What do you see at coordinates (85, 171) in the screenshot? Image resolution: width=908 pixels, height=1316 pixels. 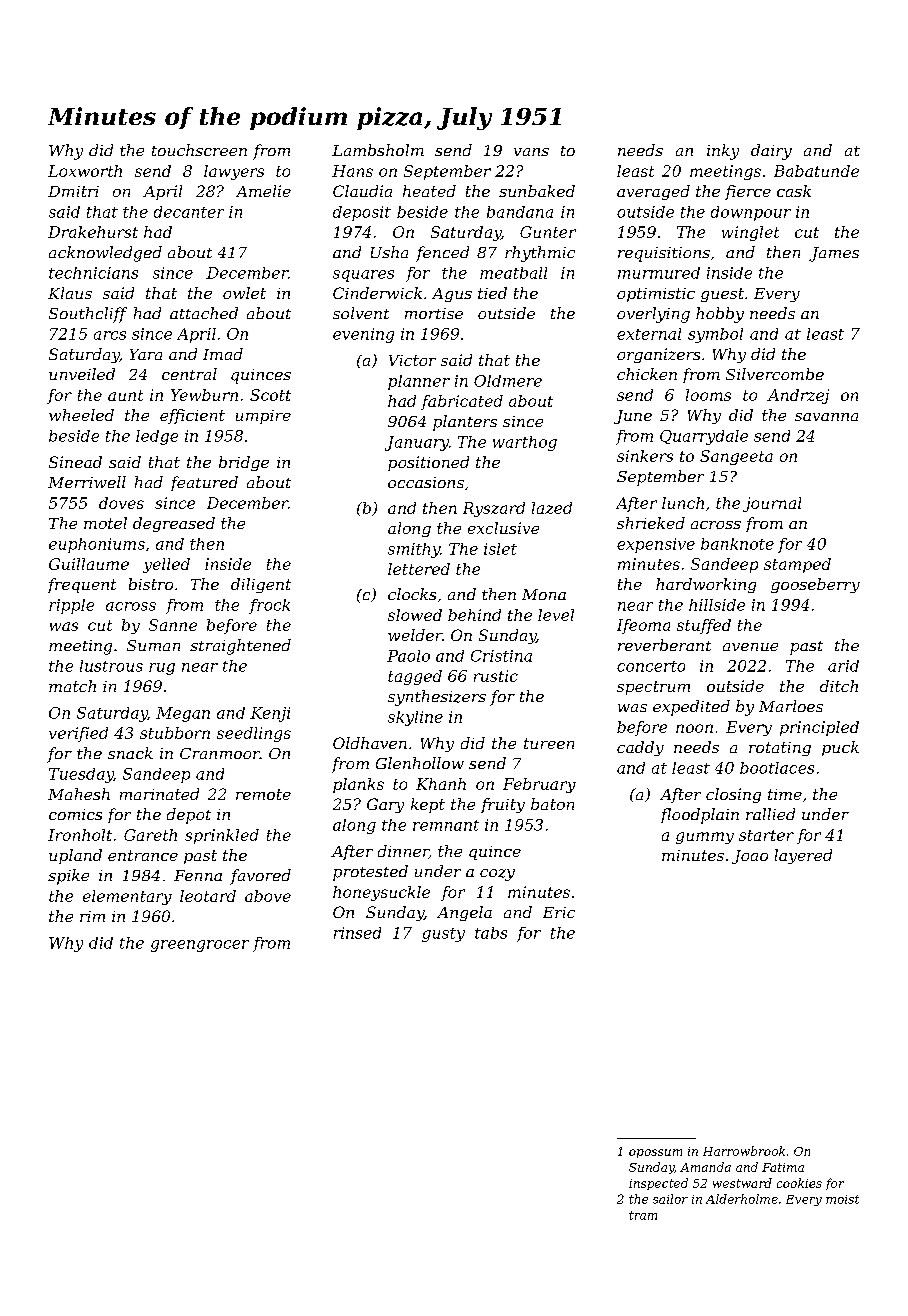 I see `Loxworth` at bounding box center [85, 171].
